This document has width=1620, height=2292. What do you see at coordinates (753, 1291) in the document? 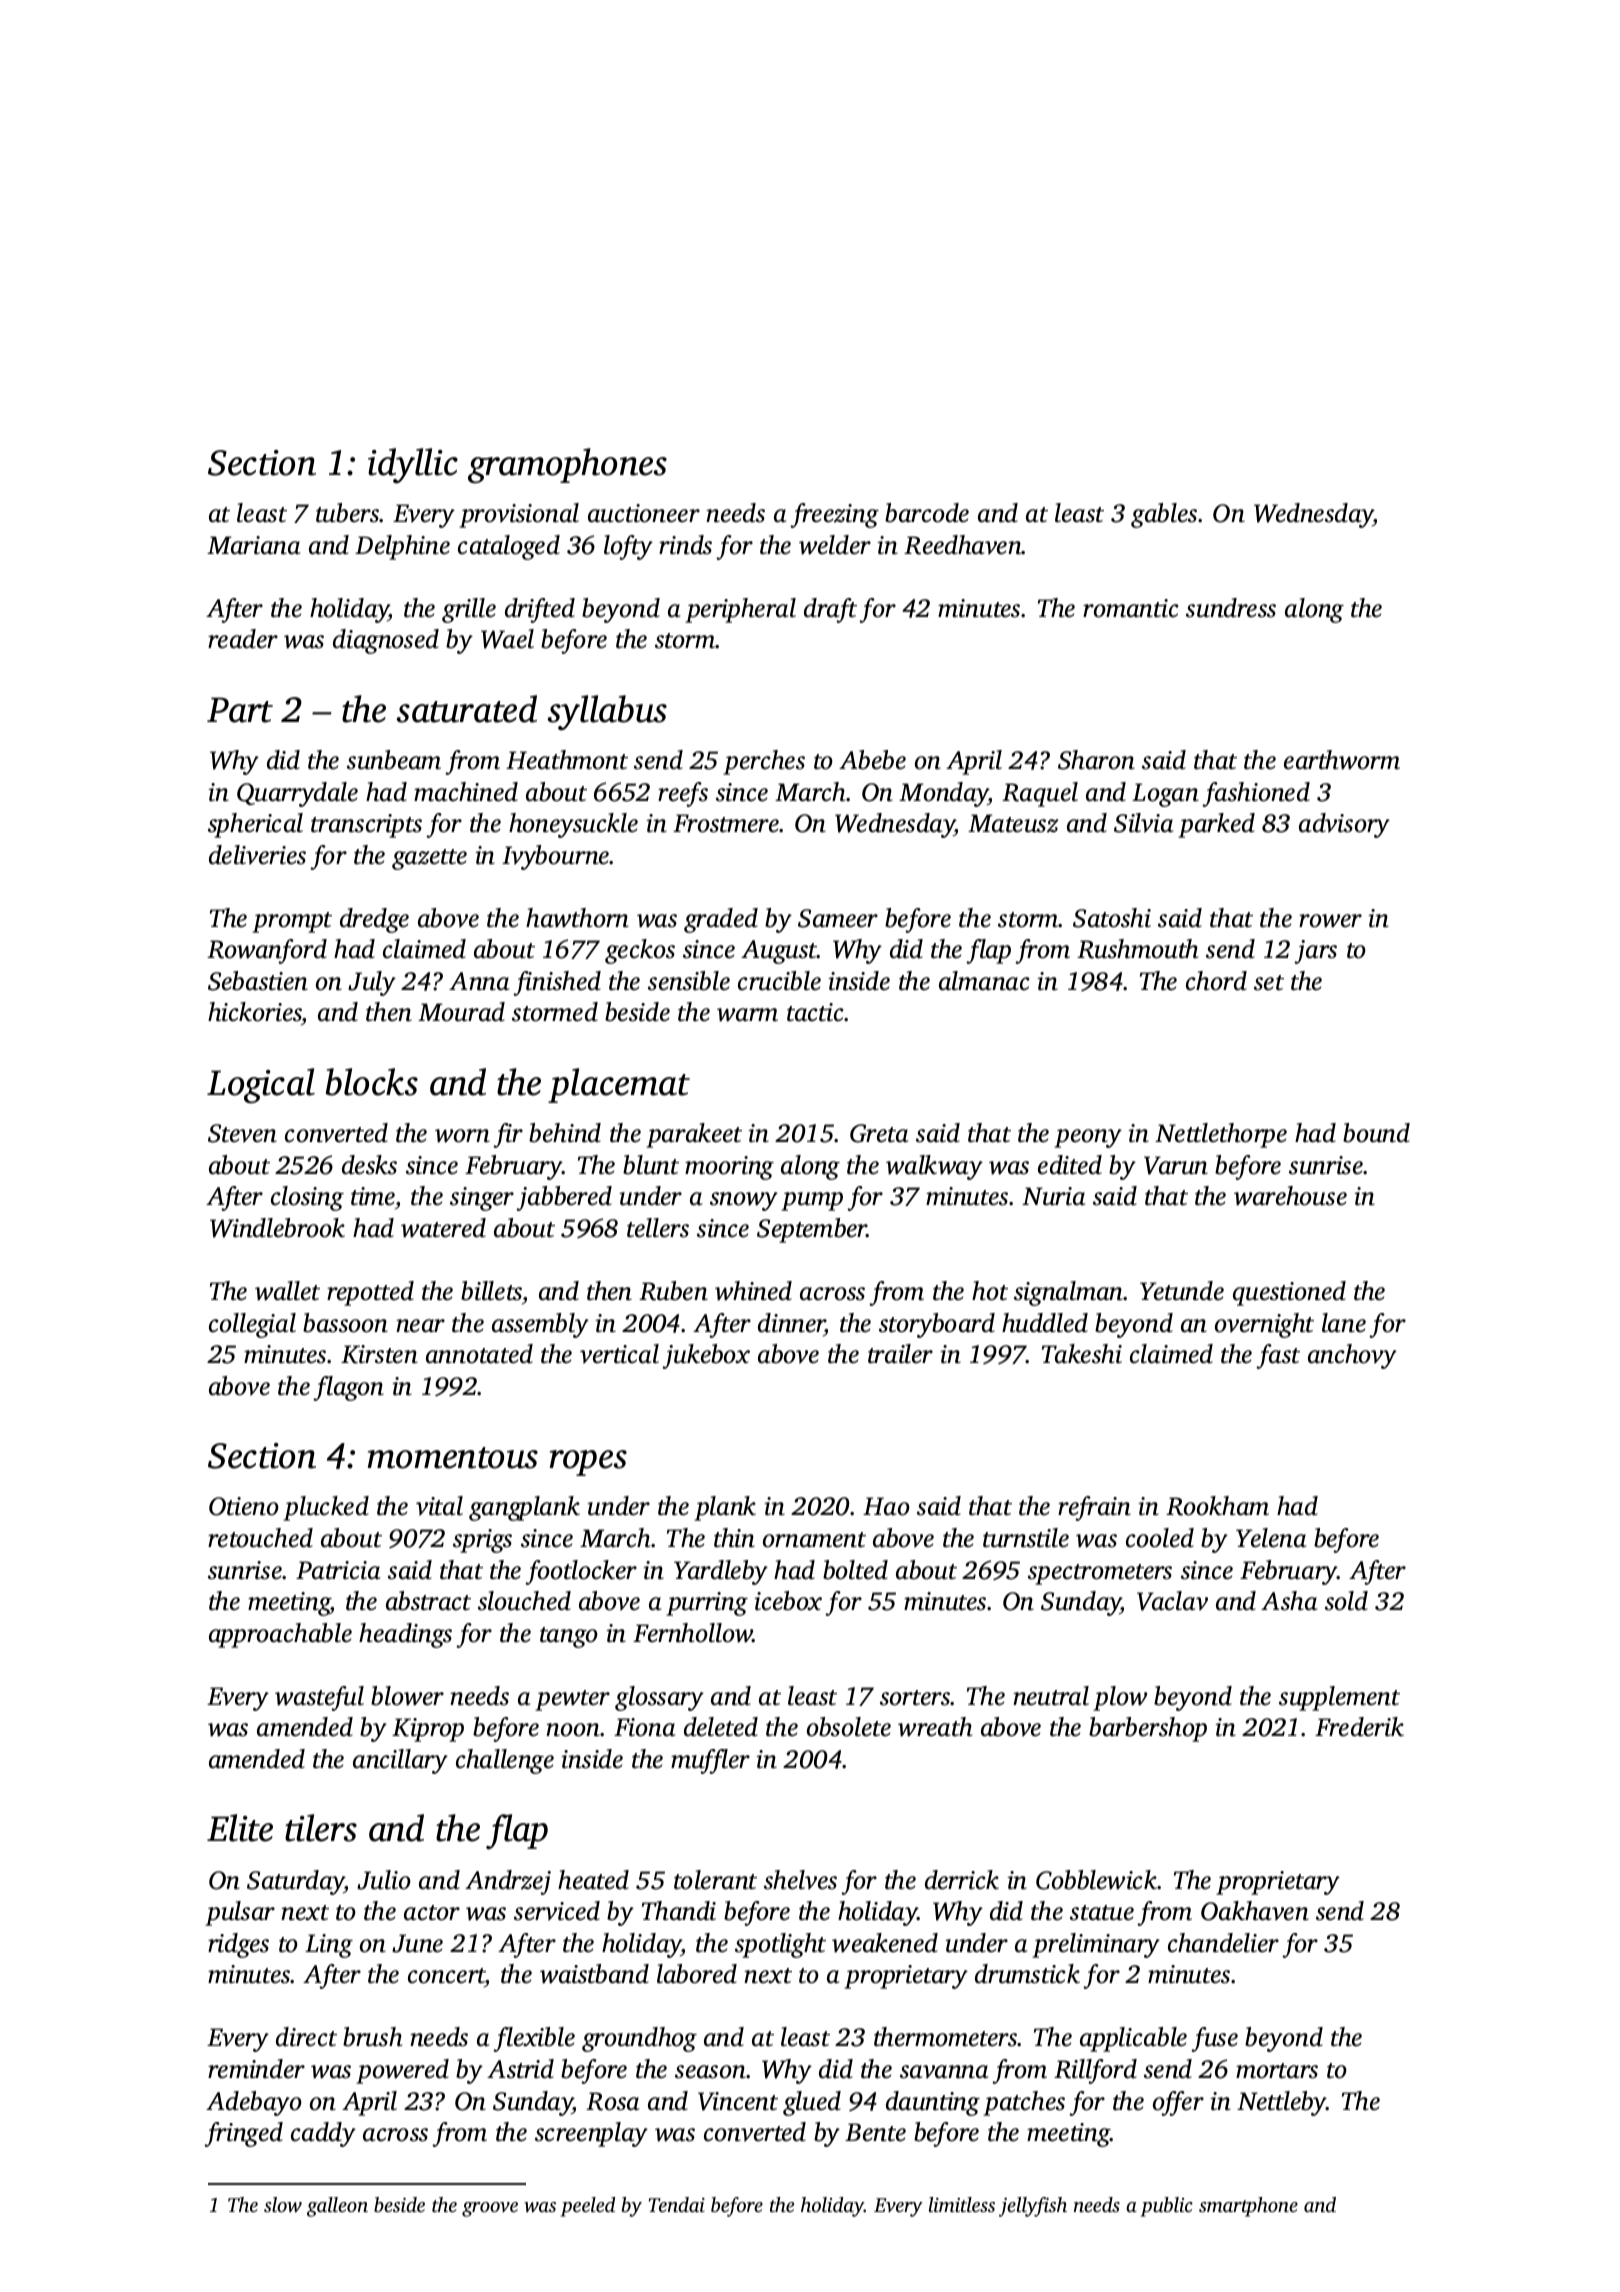
I see `whined` at bounding box center [753, 1291].
